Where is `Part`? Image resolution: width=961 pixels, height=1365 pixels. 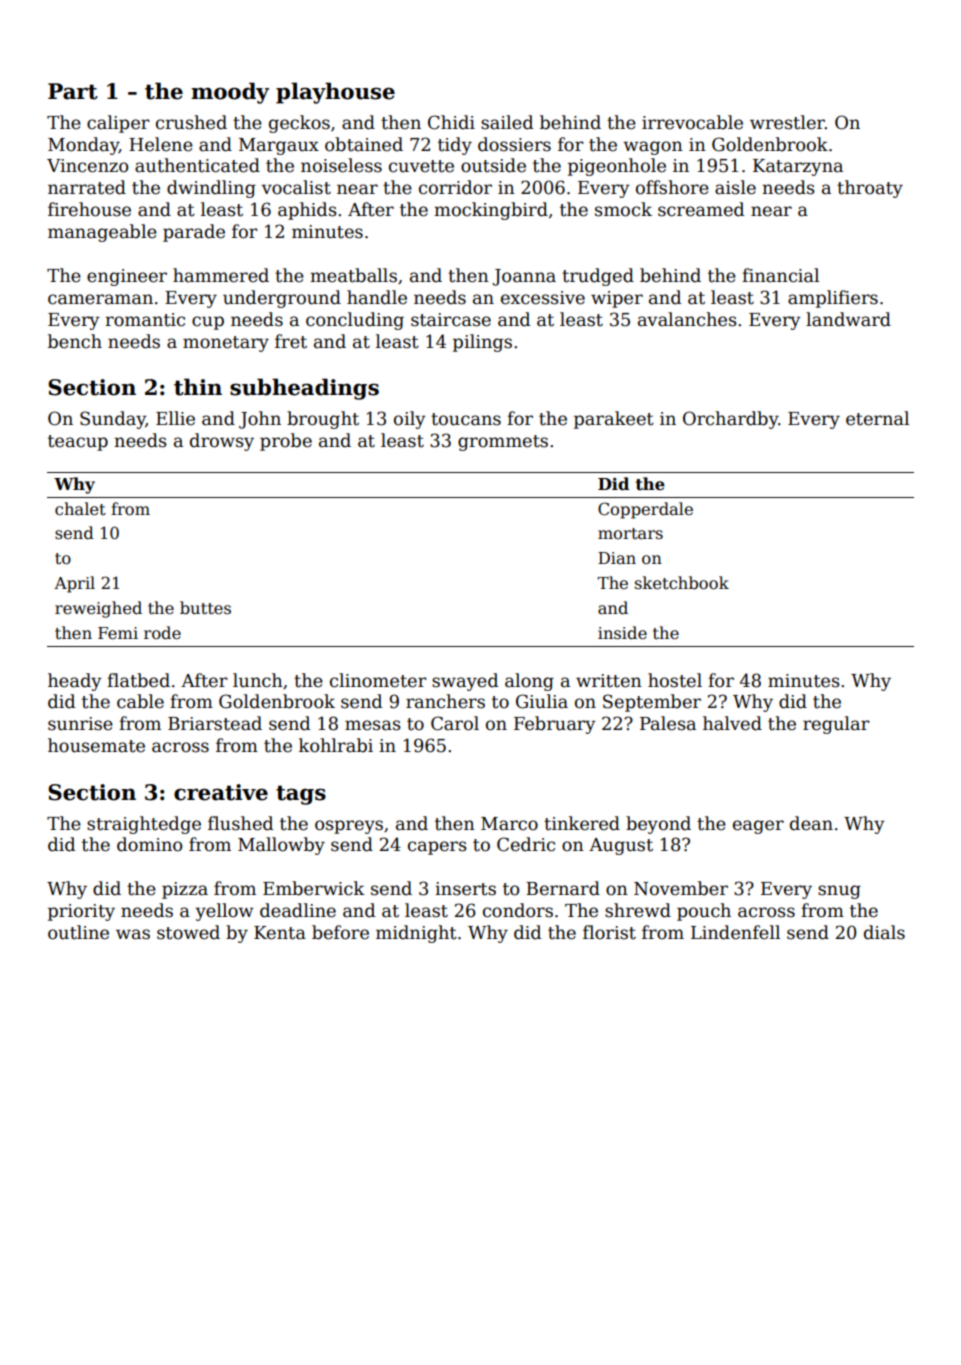
Part is located at coordinates (73, 91).
